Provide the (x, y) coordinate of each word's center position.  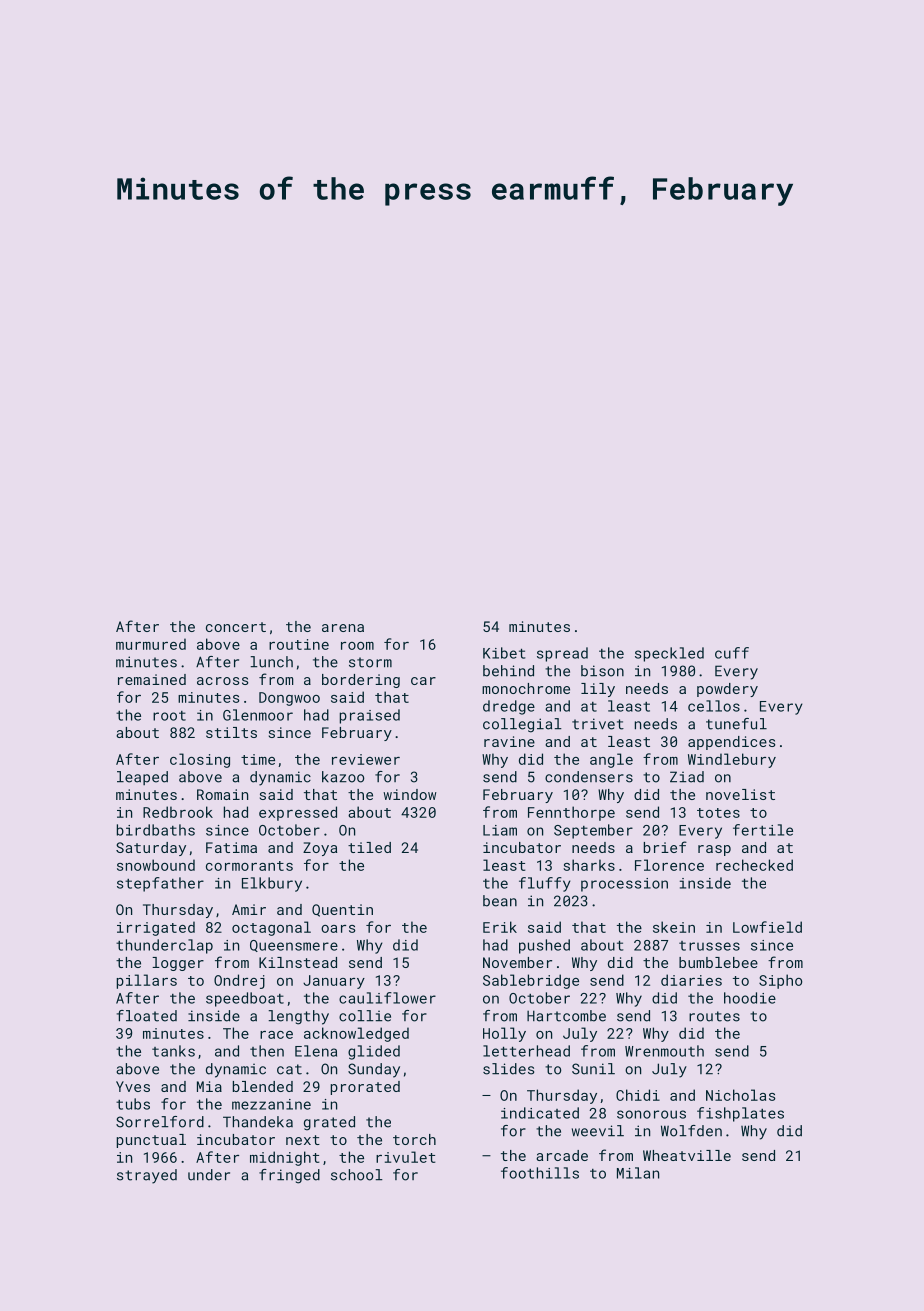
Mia (209, 1086)
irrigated (156, 928)
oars (338, 929)
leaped (142, 778)
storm (370, 662)
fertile (763, 830)
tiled (369, 847)
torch (414, 1139)
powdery (727, 690)
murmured (151, 644)
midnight (285, 1158)
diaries (691, 980)
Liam (500, 830)
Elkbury (272, 884)
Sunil (593, 1069)
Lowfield (767, 927)
